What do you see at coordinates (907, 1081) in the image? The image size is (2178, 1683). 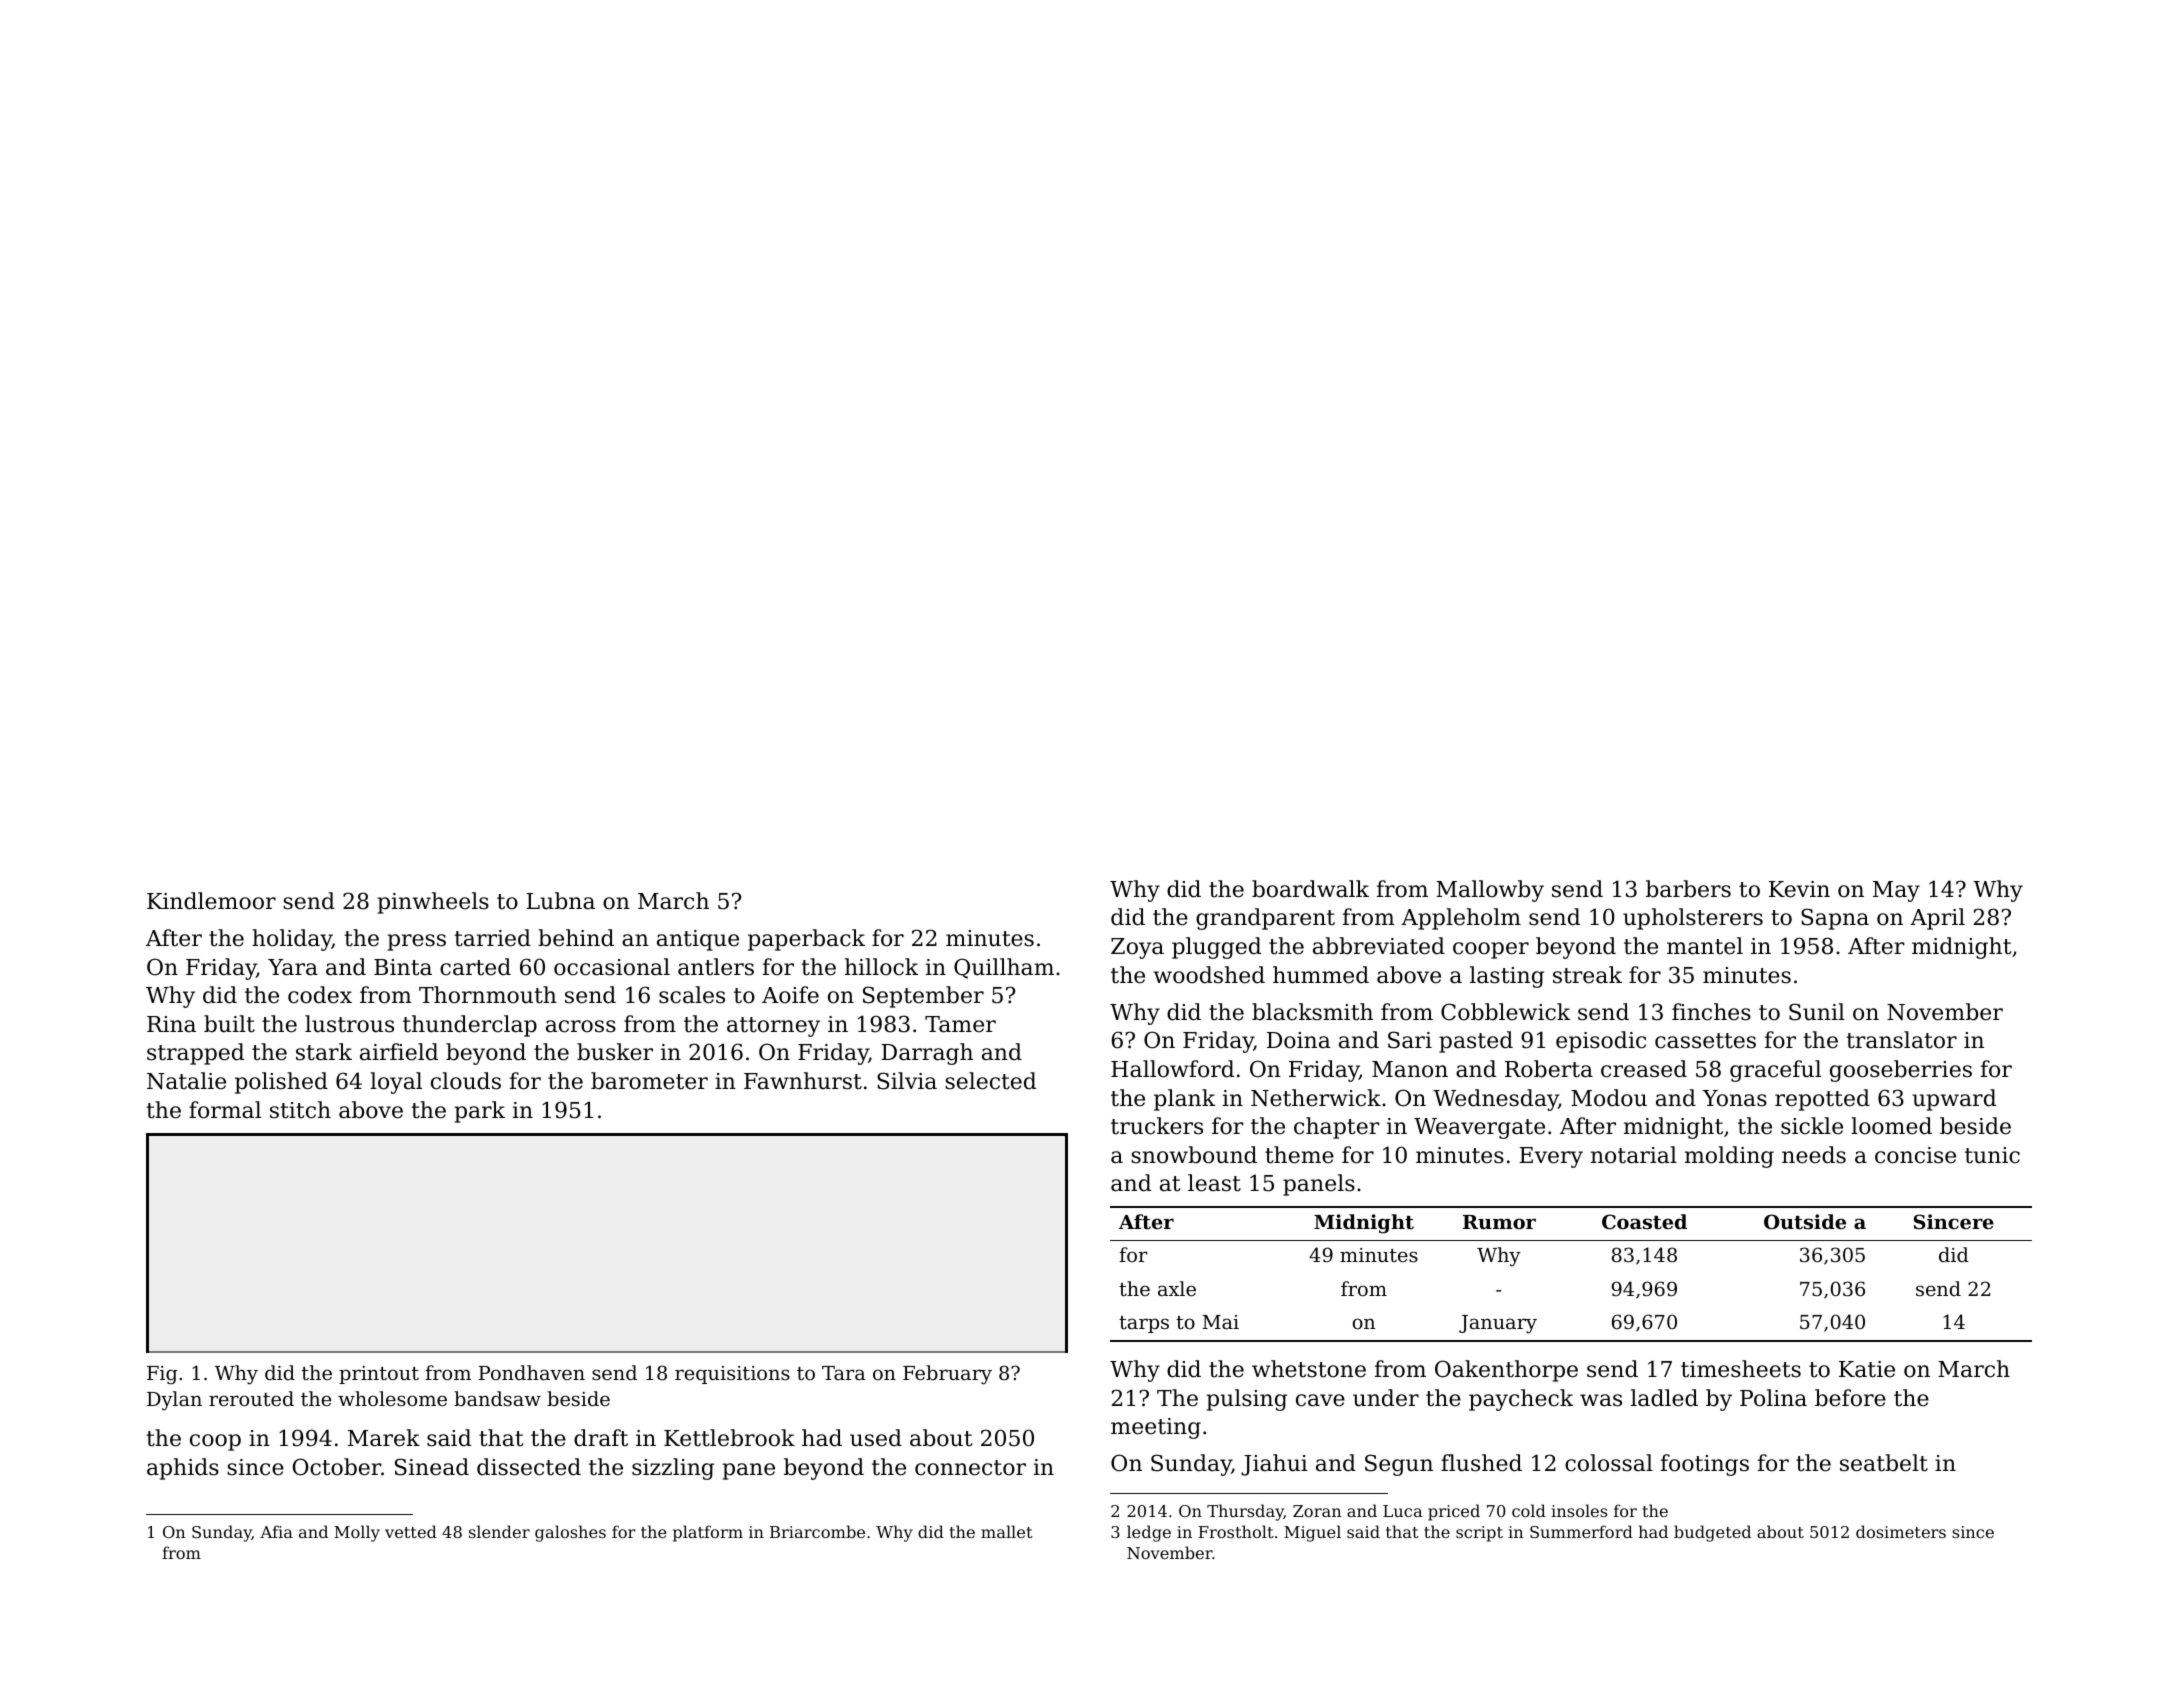 I see `Silvia` at bounding box center [907, 1081].
